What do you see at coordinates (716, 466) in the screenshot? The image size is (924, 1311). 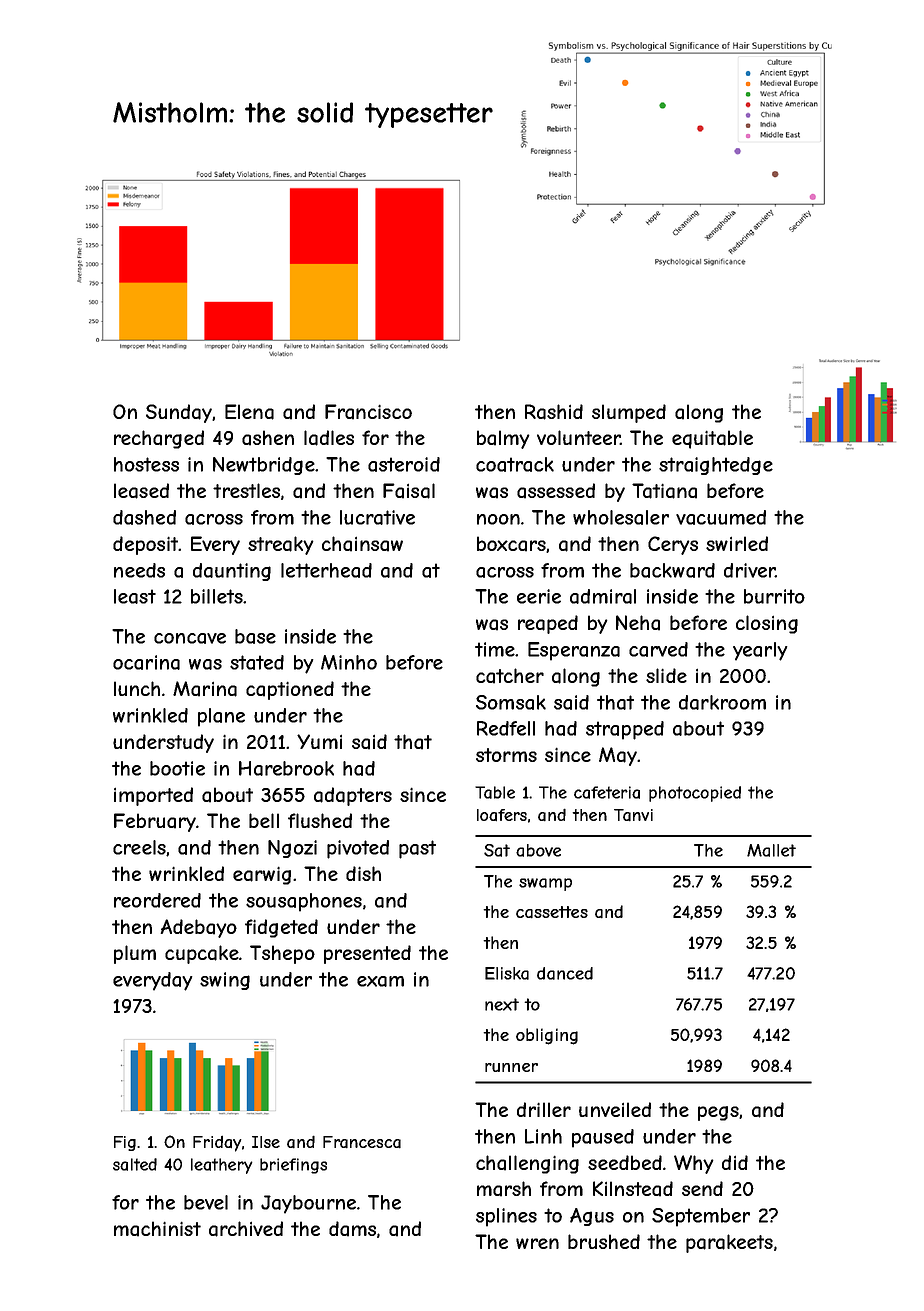 I see `straightedge` at bounding box center [716, 466].
